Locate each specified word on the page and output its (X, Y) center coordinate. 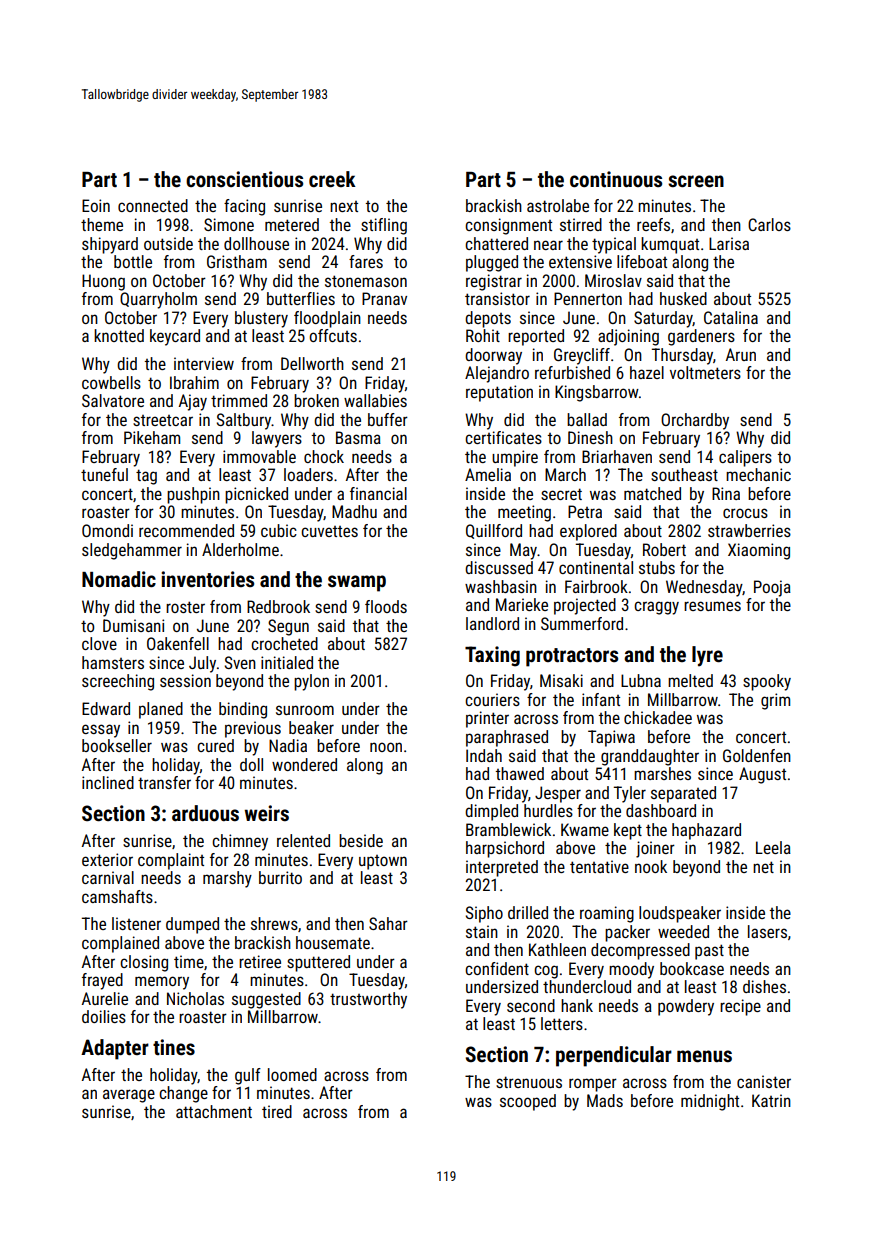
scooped (528, 1102)
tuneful (104, 474)
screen (696, 181)
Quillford (494, 531)
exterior (107, 859)
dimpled (491, 812)
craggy (656, 608)
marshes (662, 773)
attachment (214, 1111)
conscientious (244, 179)
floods (386, 606)
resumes (712, 606)
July (202, 664)
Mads (605, 1100)
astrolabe (558, 205)
